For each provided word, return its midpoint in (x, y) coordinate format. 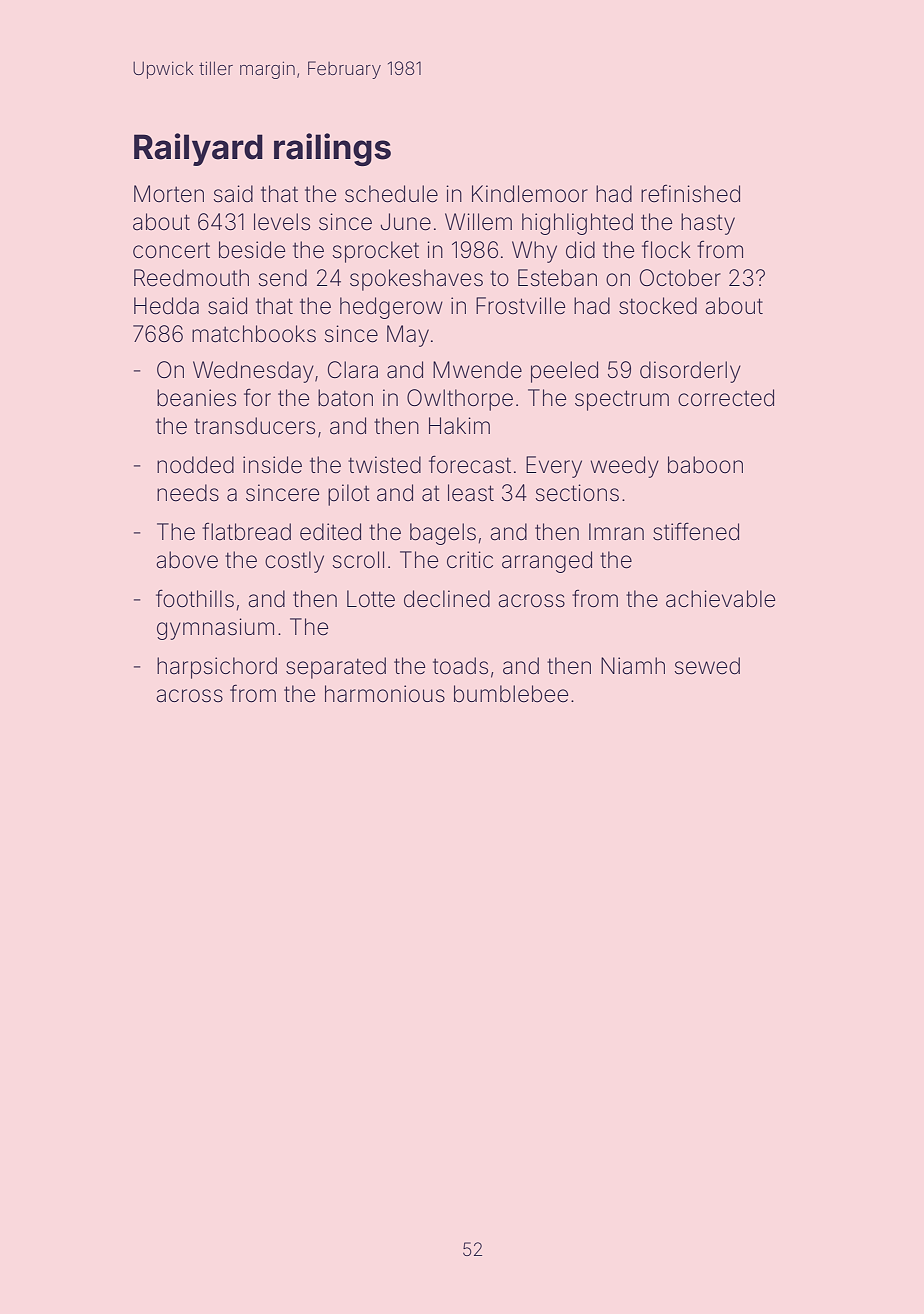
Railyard (198, 149)
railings (332, 149)
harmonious (385, 694)
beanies (196, 398)
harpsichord (217, 668)
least (471, 493)
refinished (690, 194)
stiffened (696, 531)
